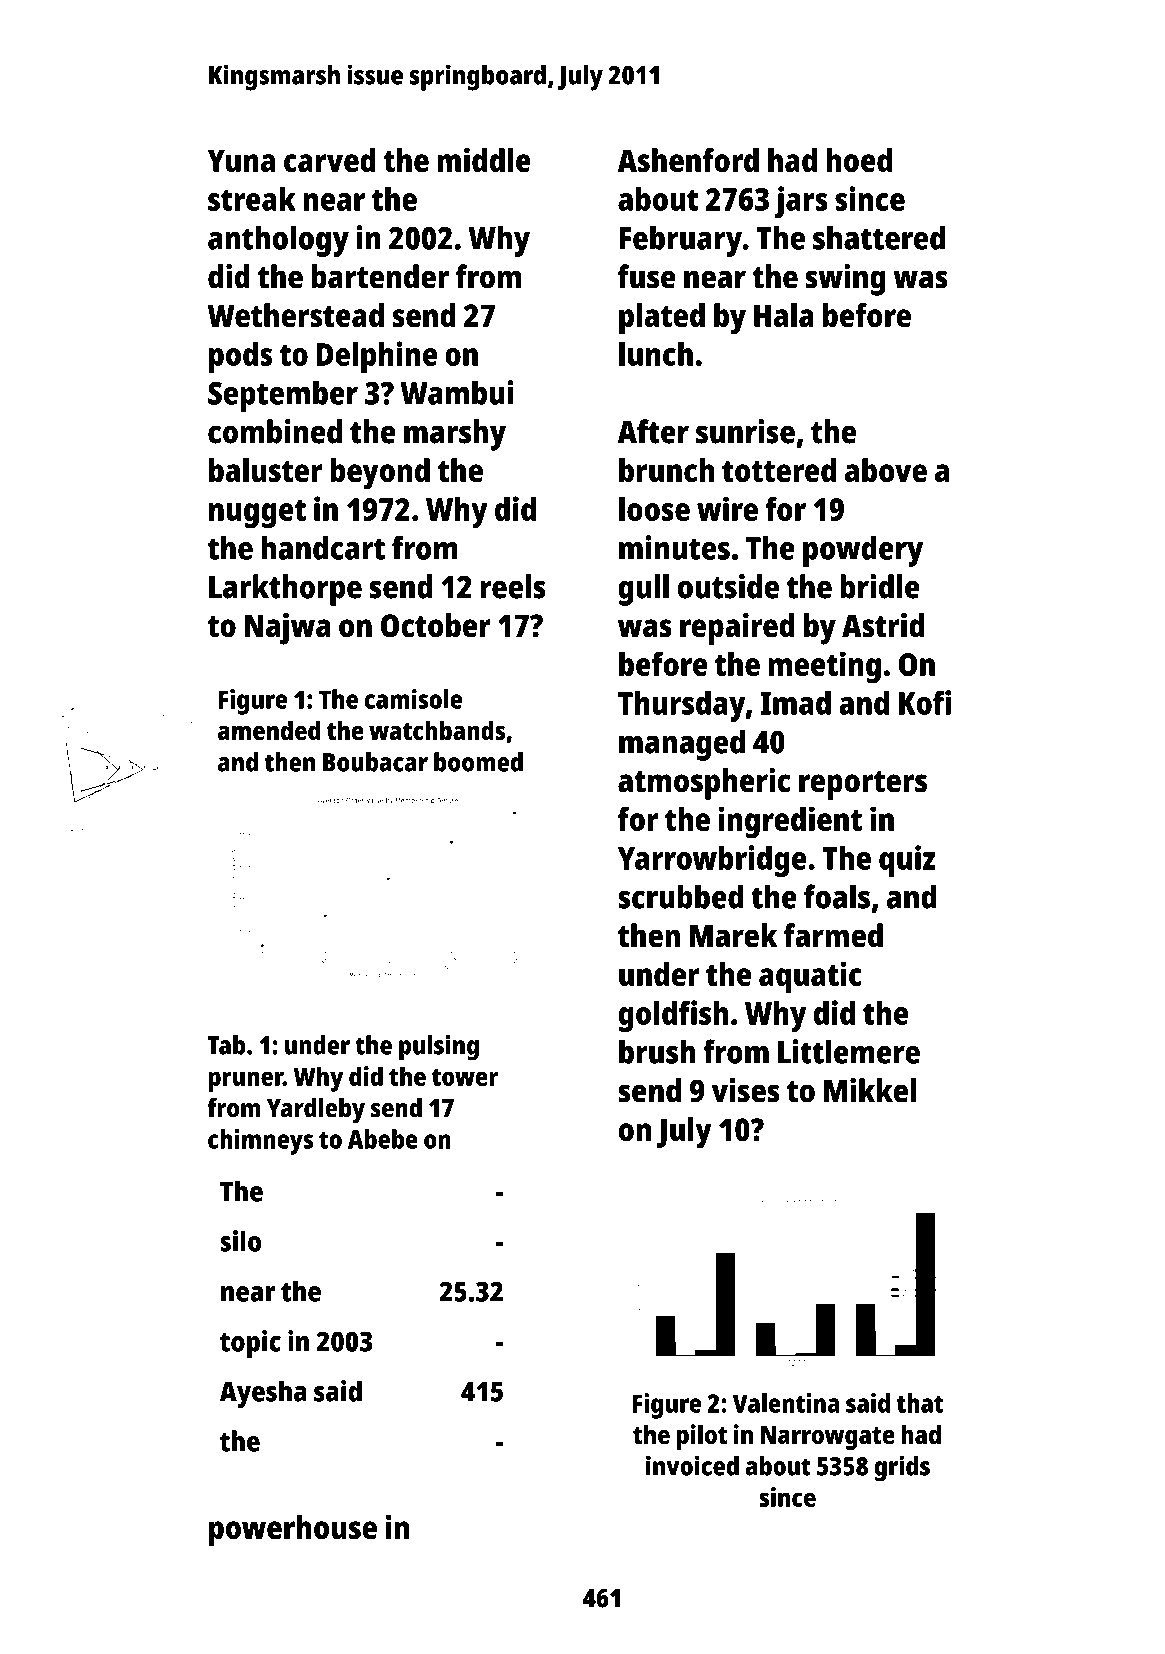 The width and height of the image is (1165, 1654). What do you see at coordinates (824, 667) in the image?
I see `meeting` at bounding box center [824, 667].
